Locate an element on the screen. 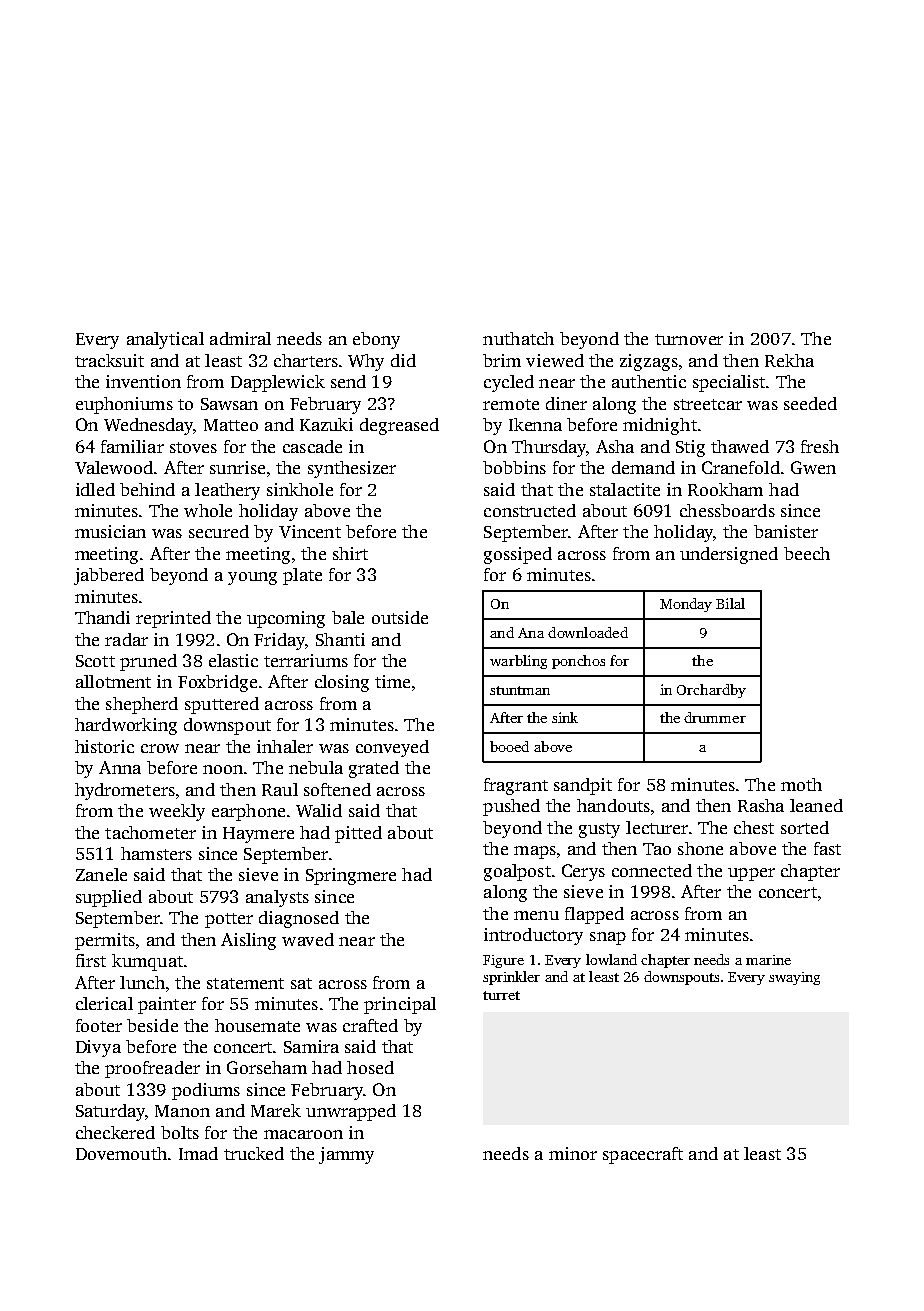 The width and height of the screenshot is (924, 1311). Figure is located at coordinates (503, 961).
